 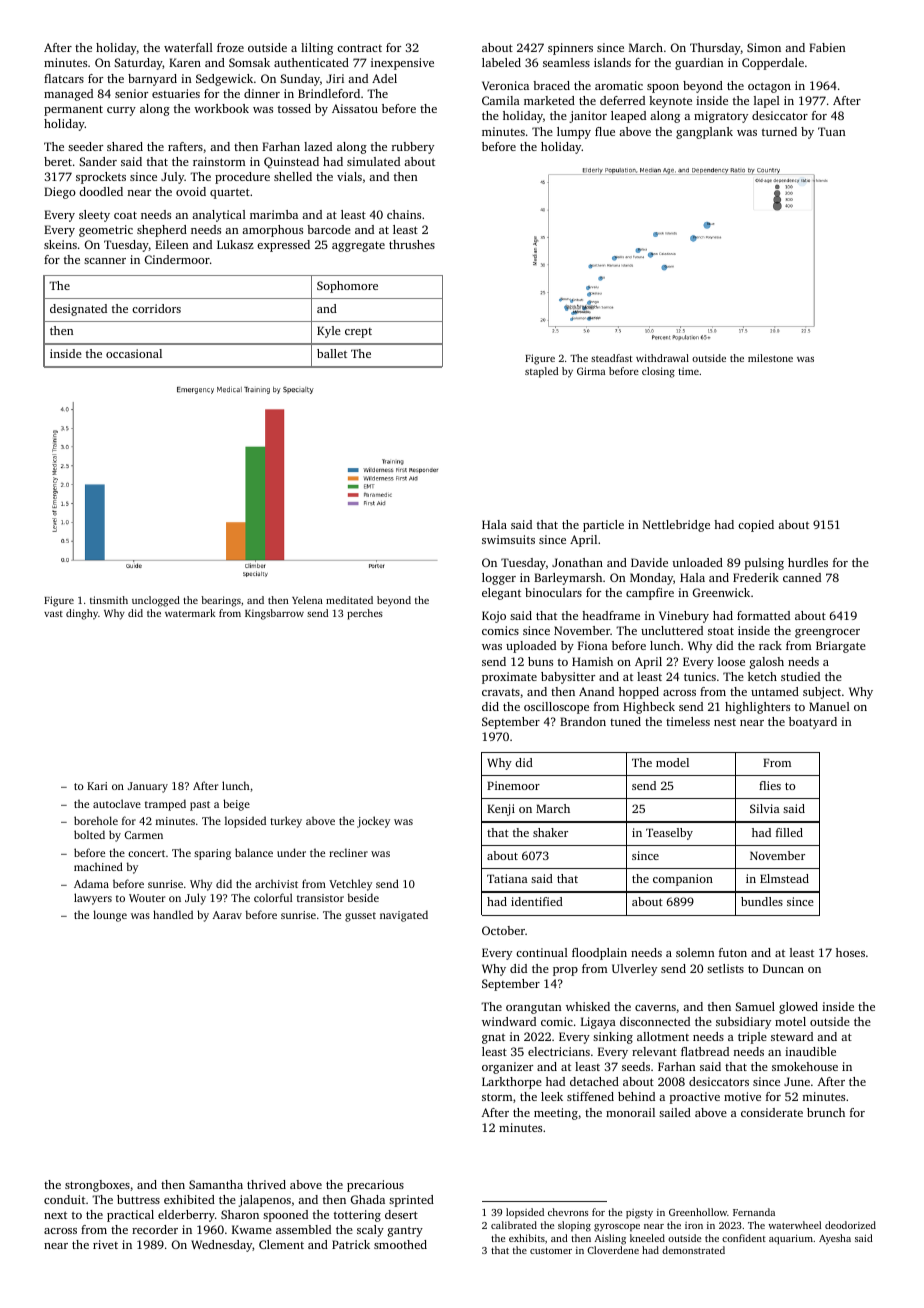 What do you see at coordinates (98, 161) in the screenshot?
I see `Sander` at bounding box center [98, 161].
